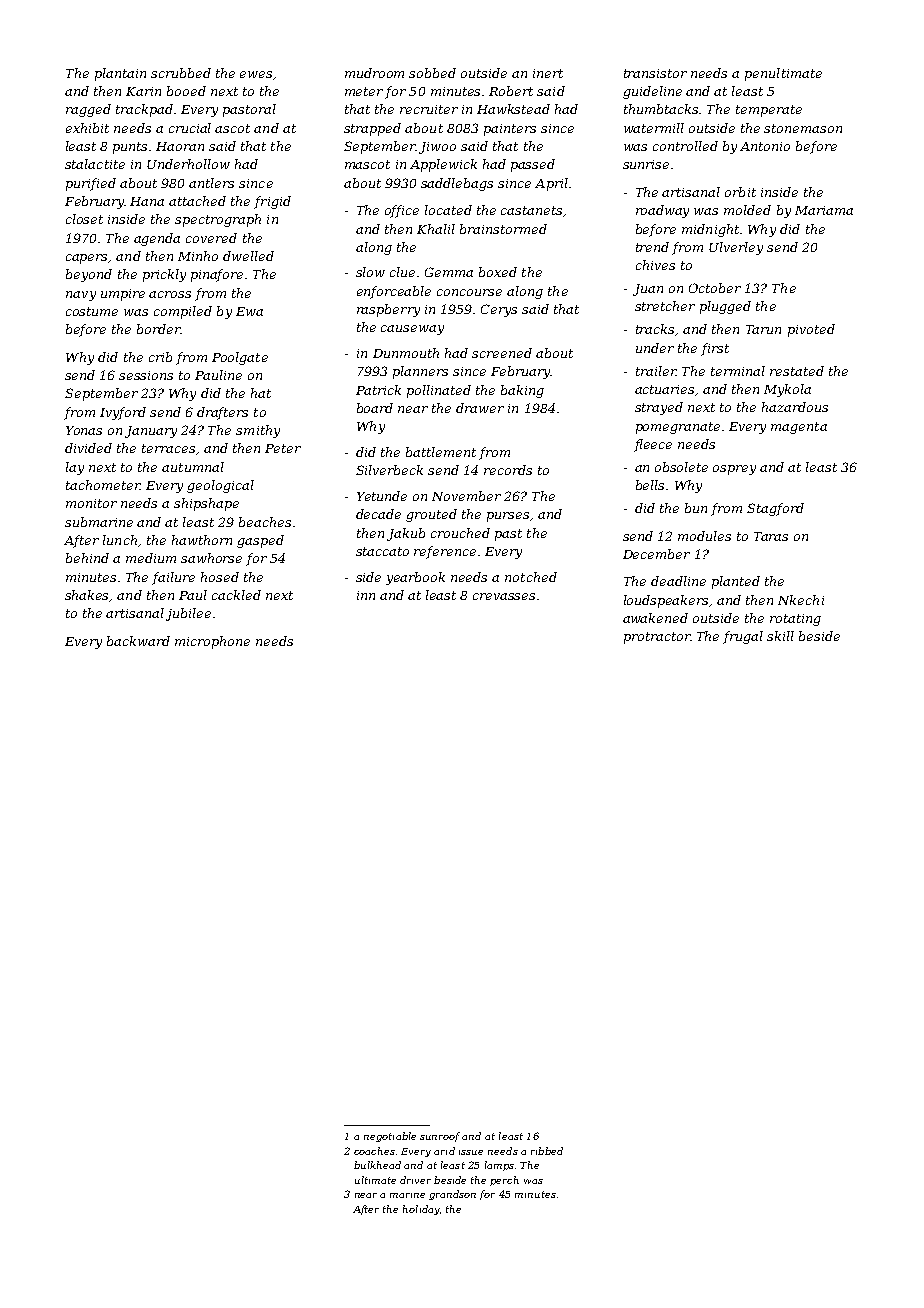  Describe the element at coordinates (743, 637) in the image. I see `frugal` at that location.
